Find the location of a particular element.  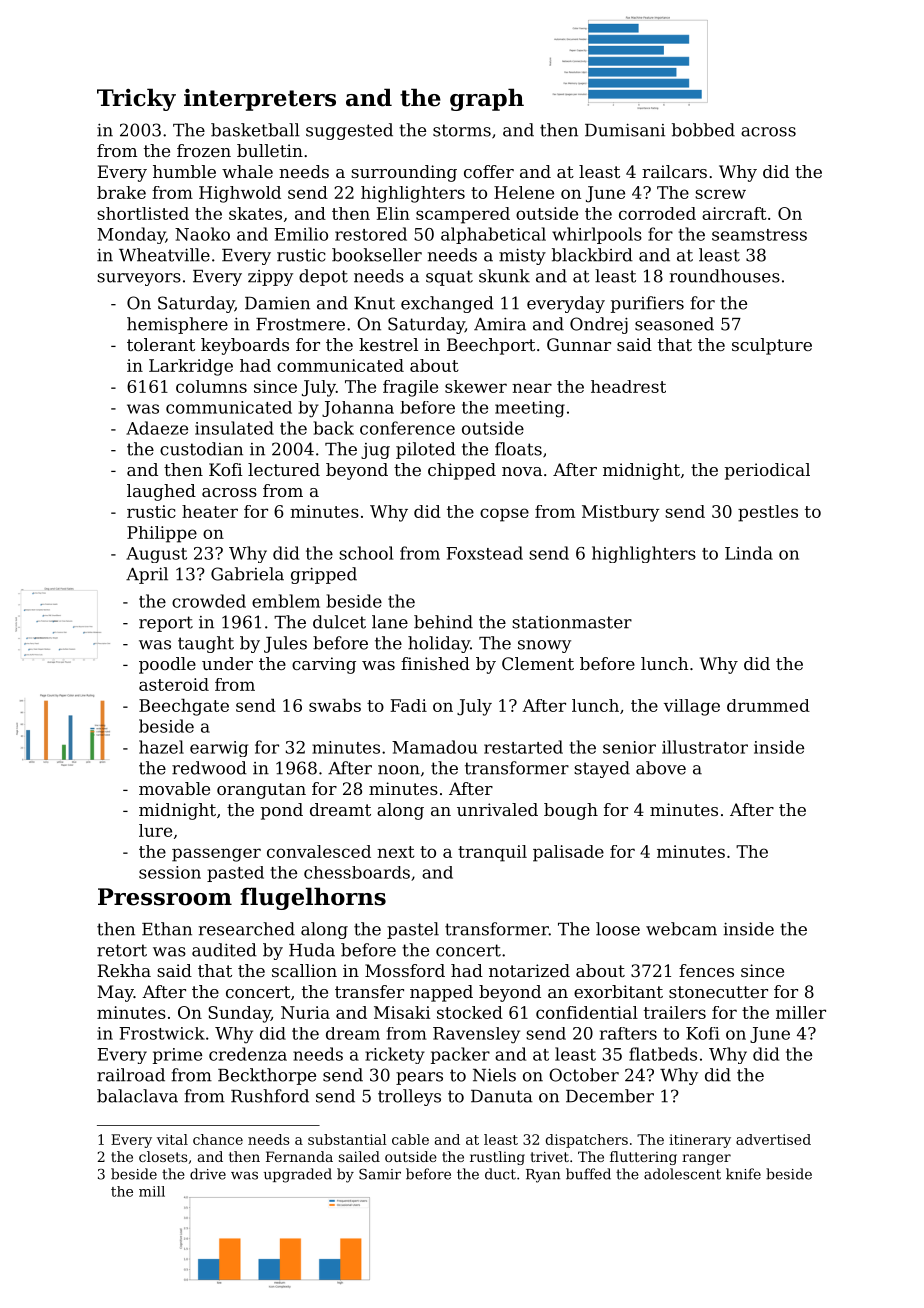

Tricky is located at coordinates (136, 99).
